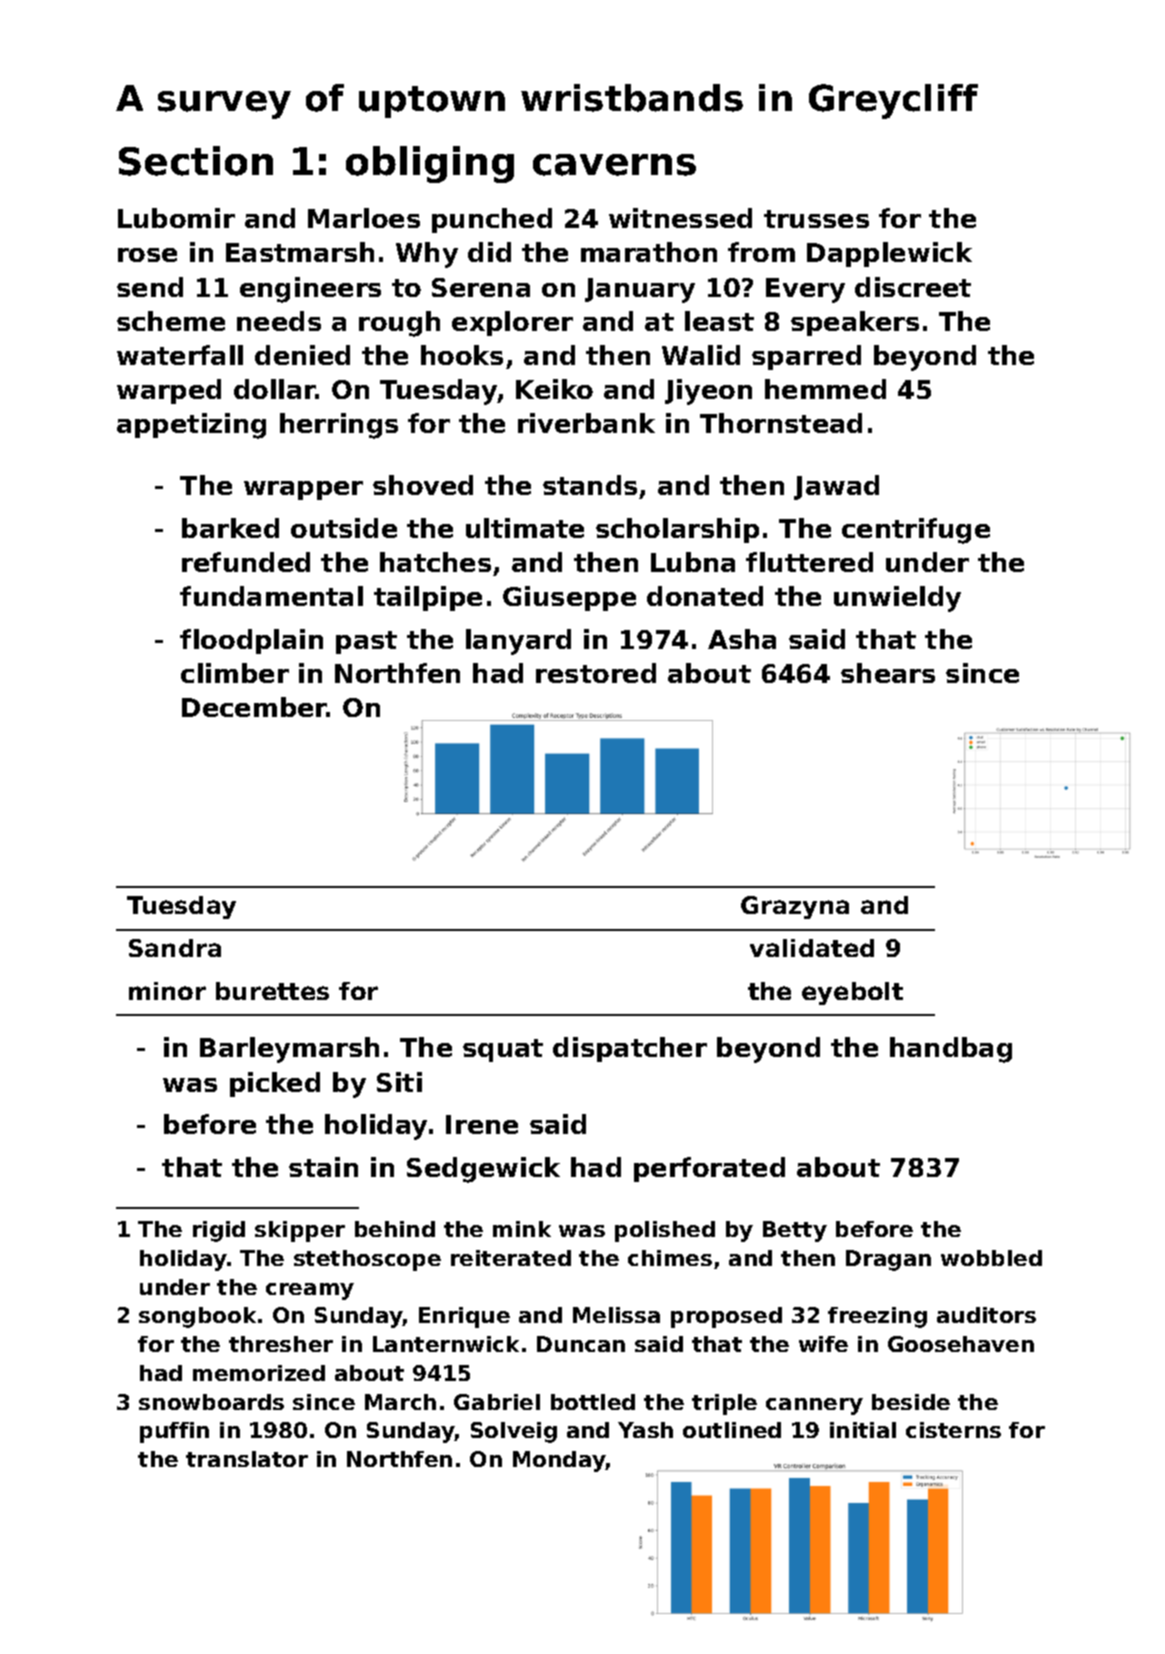  Describe the element at coordinates (271, 596) in the page. I see `fundamental` at that location.
